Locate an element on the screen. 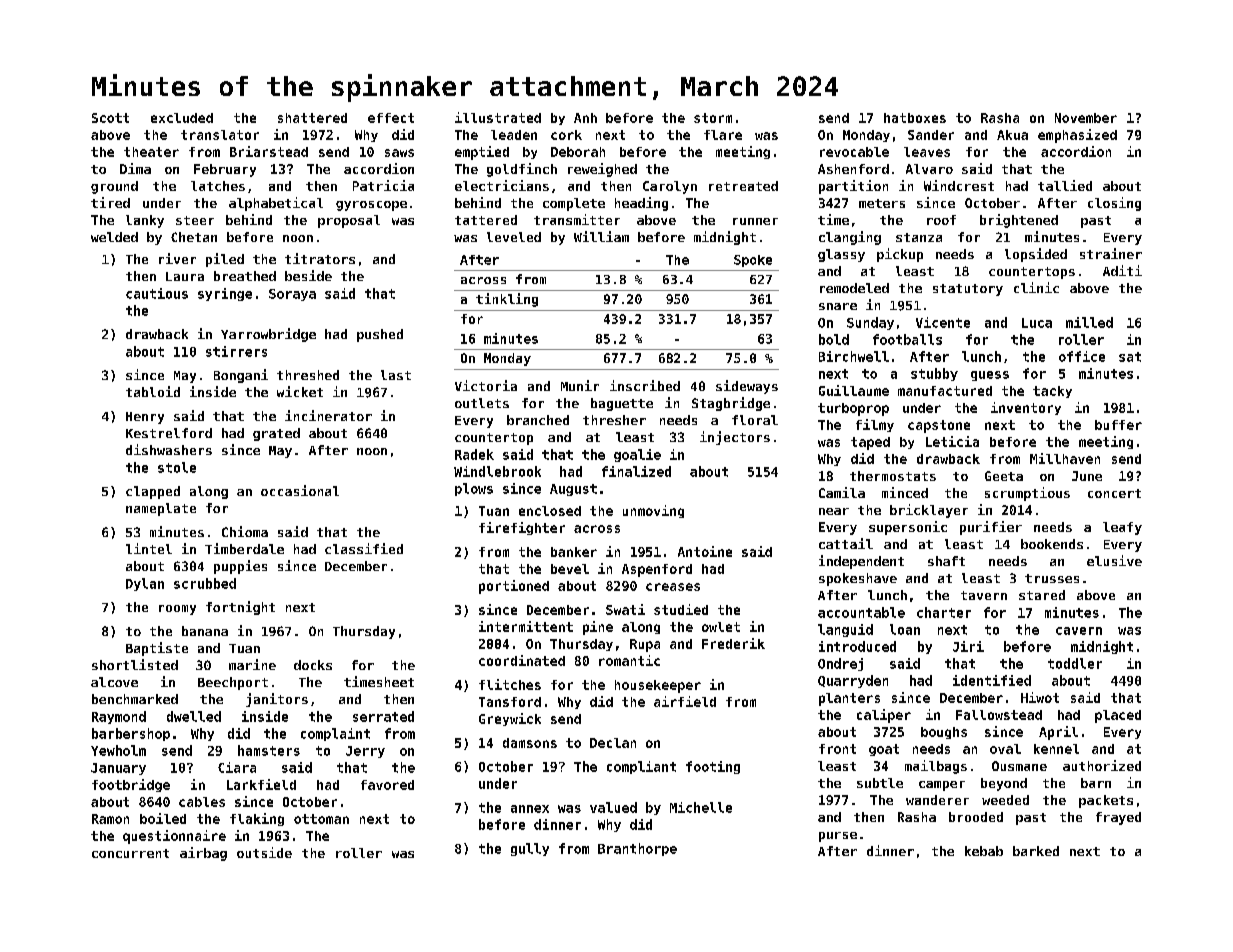 The image size is (1233, 952). nameplate is located at coordinates (161, 509).
